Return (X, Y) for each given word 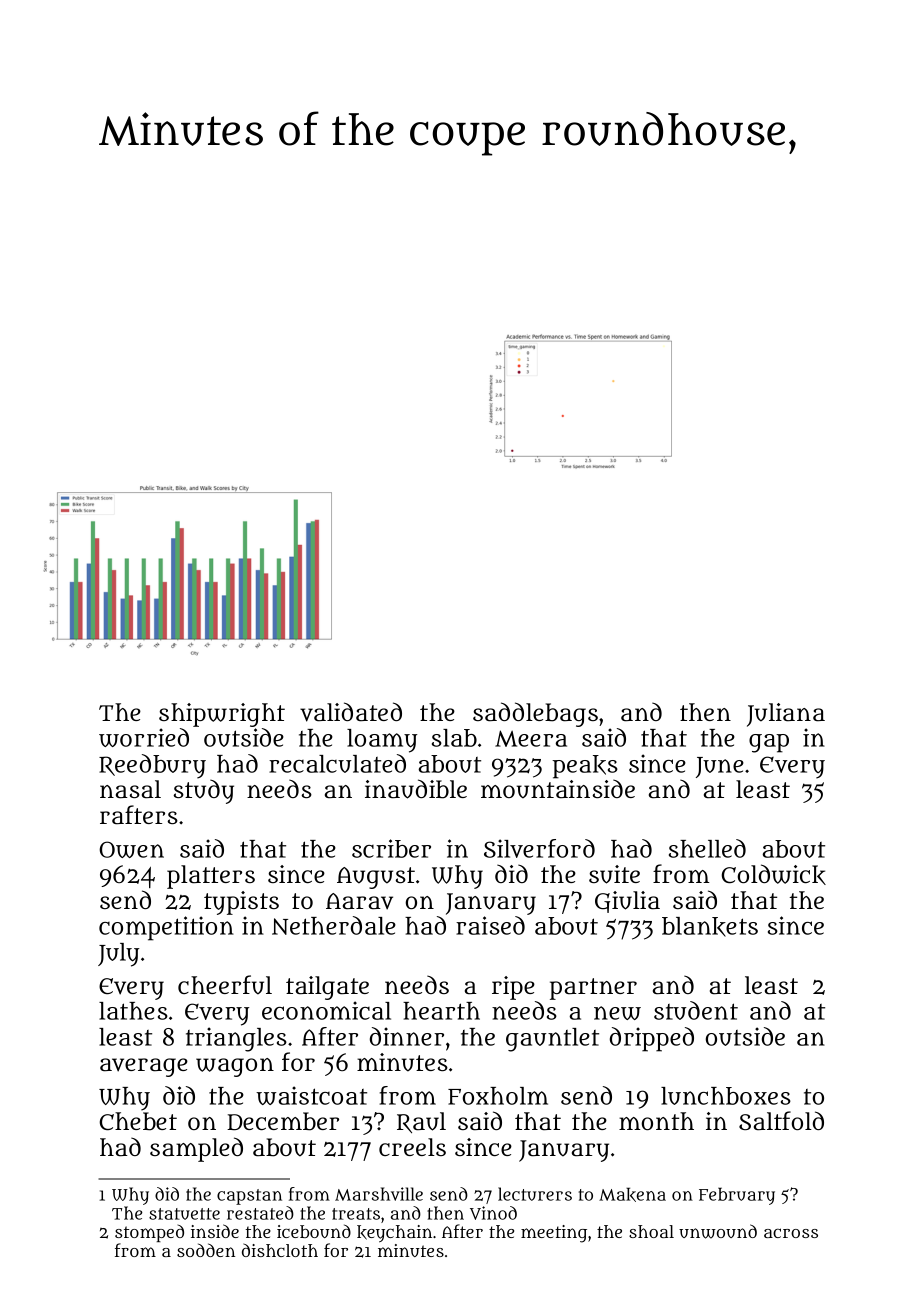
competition (166, 928)
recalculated (337, 763)
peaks (585, 767)
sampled (196, 1149)
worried (144, 737)
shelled (707, 848)
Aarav (359, 901)
